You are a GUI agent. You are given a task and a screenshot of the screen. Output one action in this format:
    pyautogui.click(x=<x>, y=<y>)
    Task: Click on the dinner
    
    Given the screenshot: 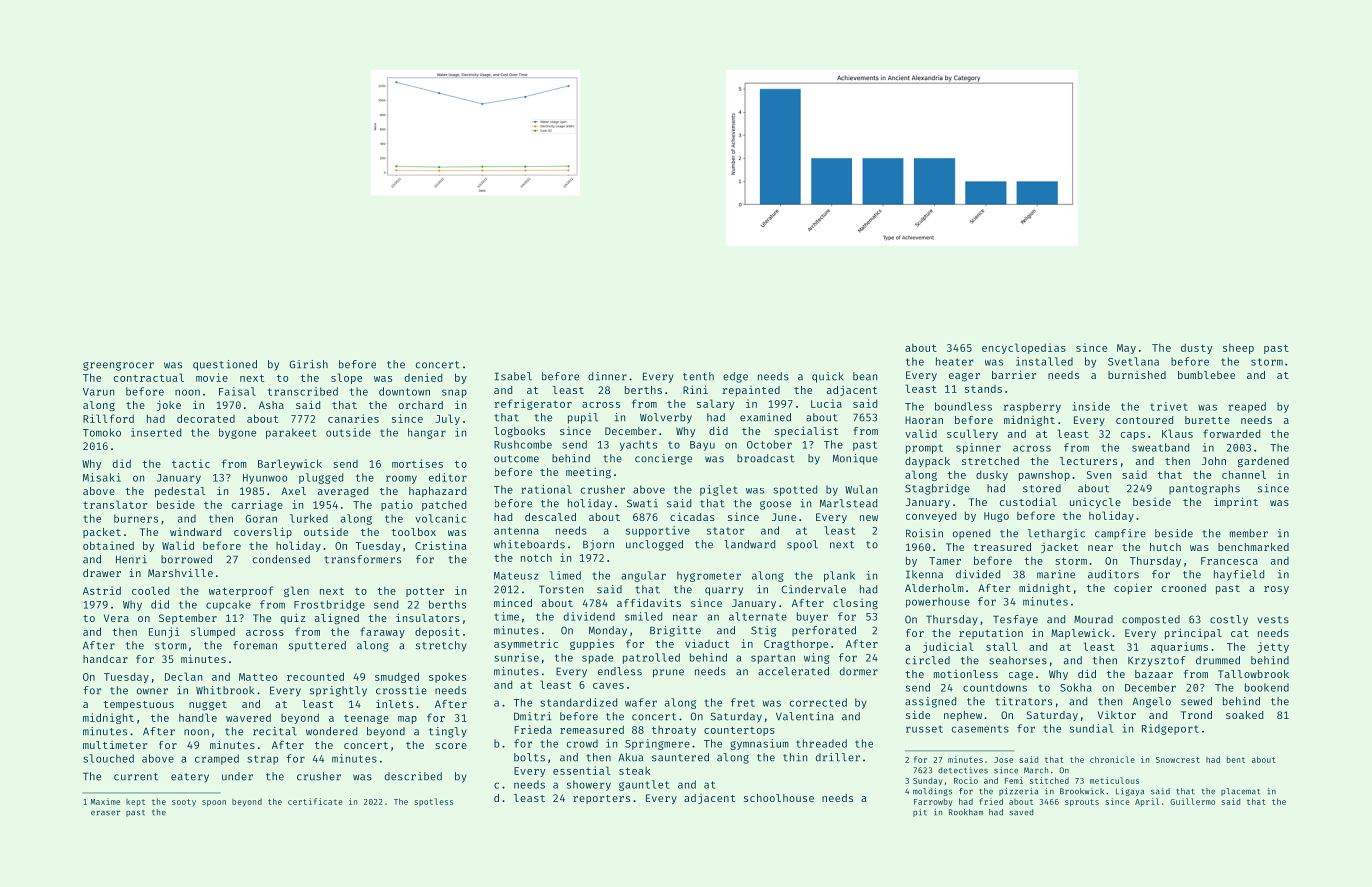 What is the action you would take?
    pyautogui.click(x=607, y=376)
